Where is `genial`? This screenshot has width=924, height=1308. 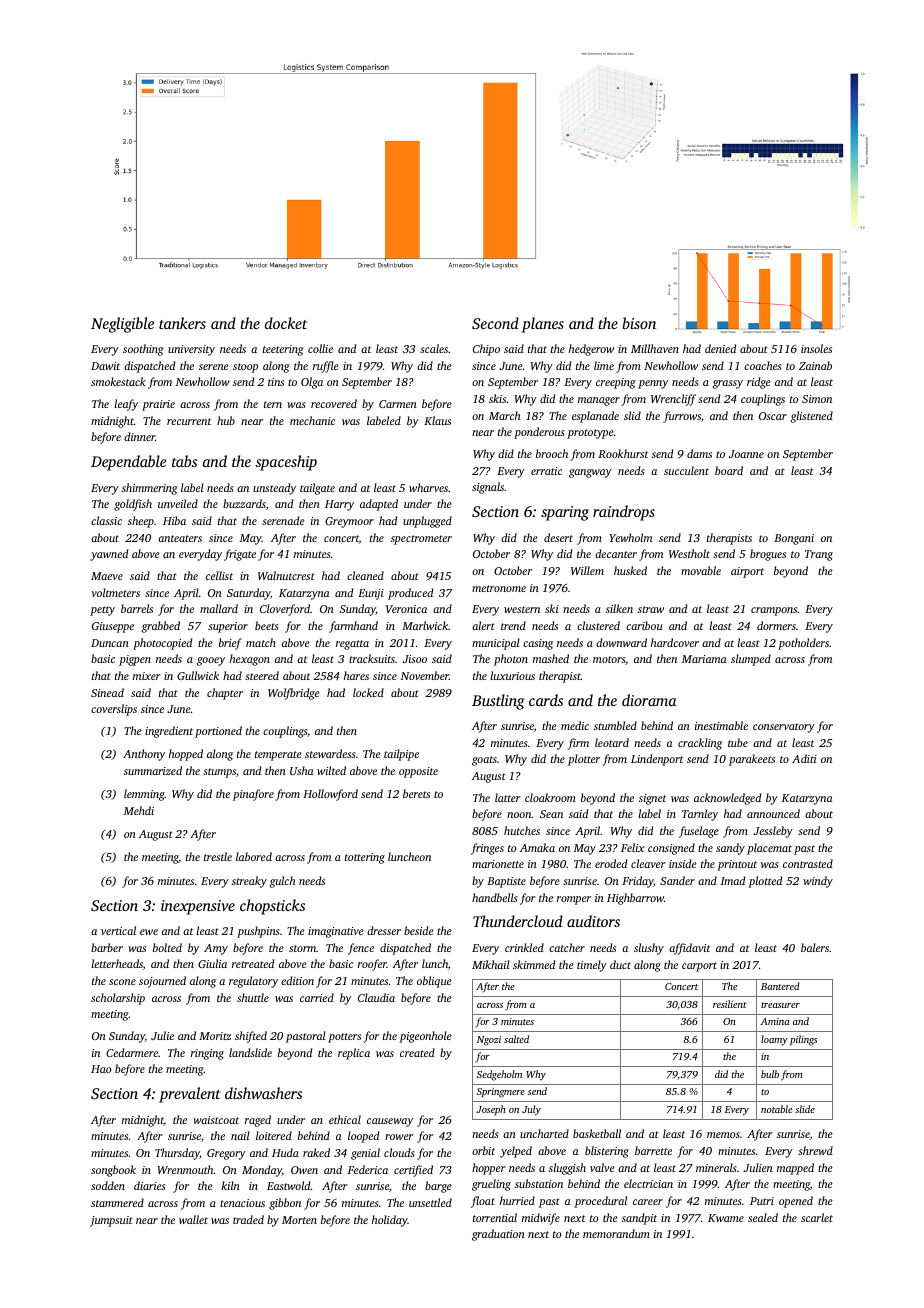 genial is located at coordinates (365, 1154).
